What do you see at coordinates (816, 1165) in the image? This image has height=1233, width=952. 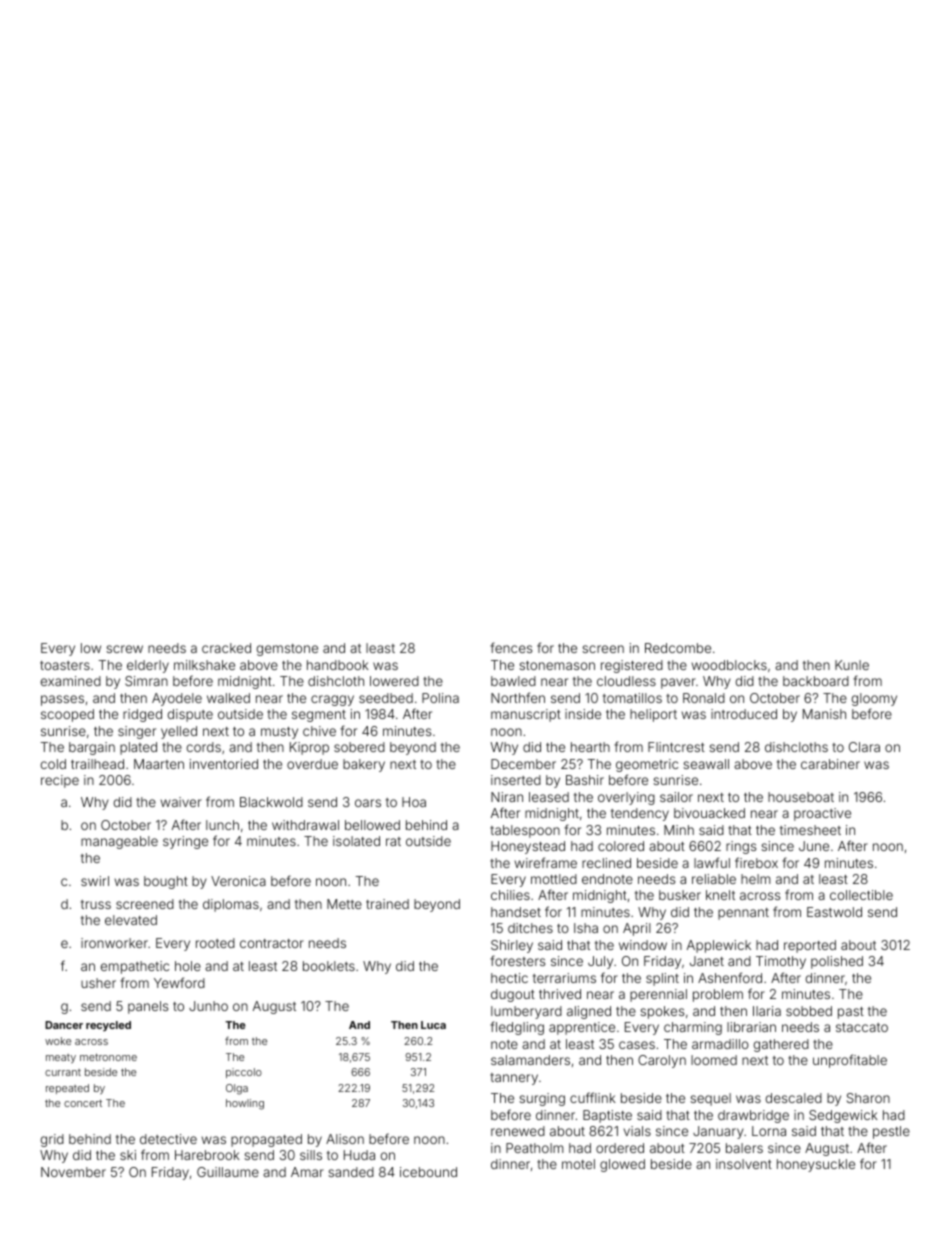 I see `honeysuckle` at bounding box center [816, 1165].
